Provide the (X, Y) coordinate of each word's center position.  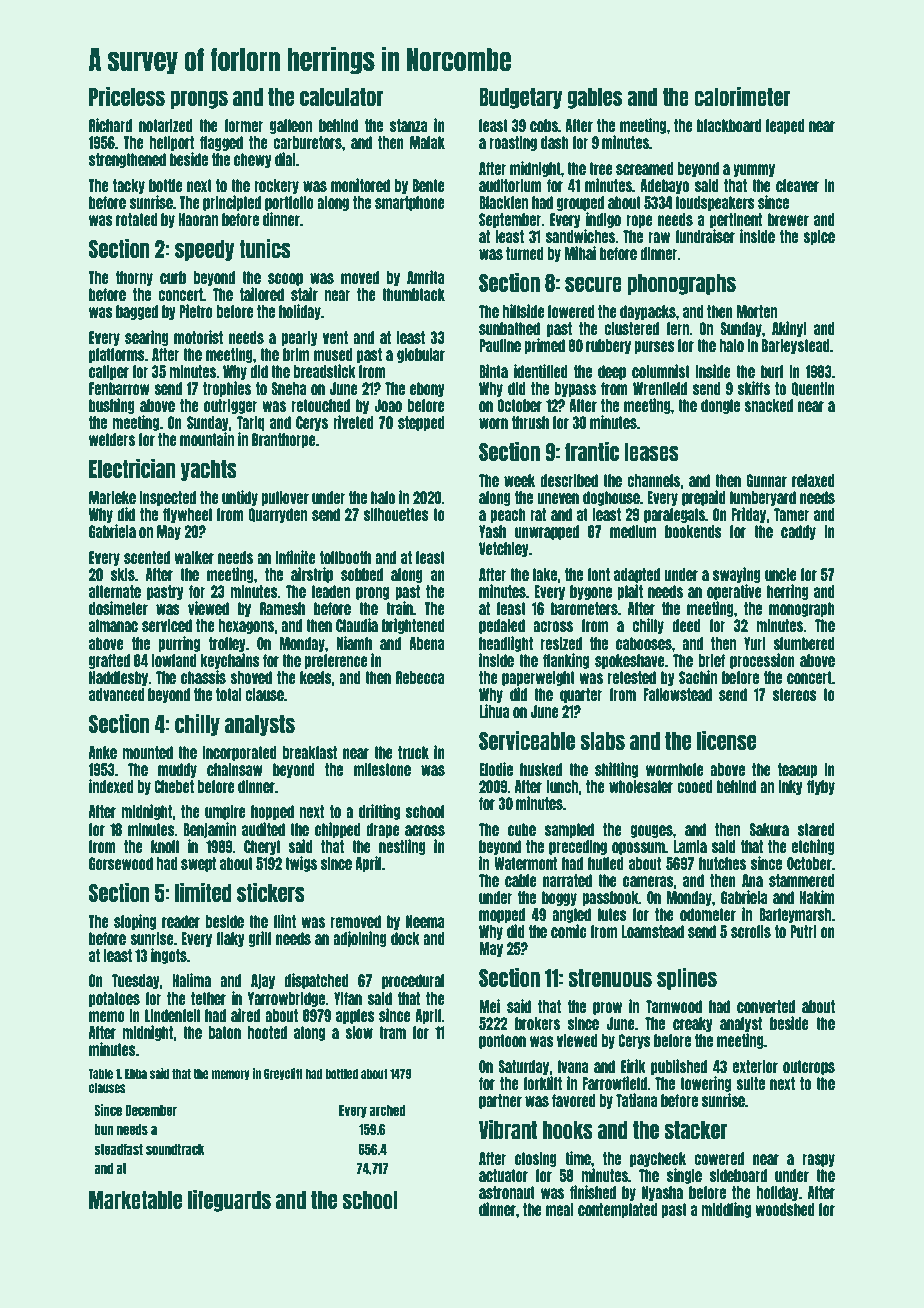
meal (560, 1209)
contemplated (618, 1210)
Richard (110, 125)
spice (819, 237)
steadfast (118, 1149)
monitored (360, 185)
